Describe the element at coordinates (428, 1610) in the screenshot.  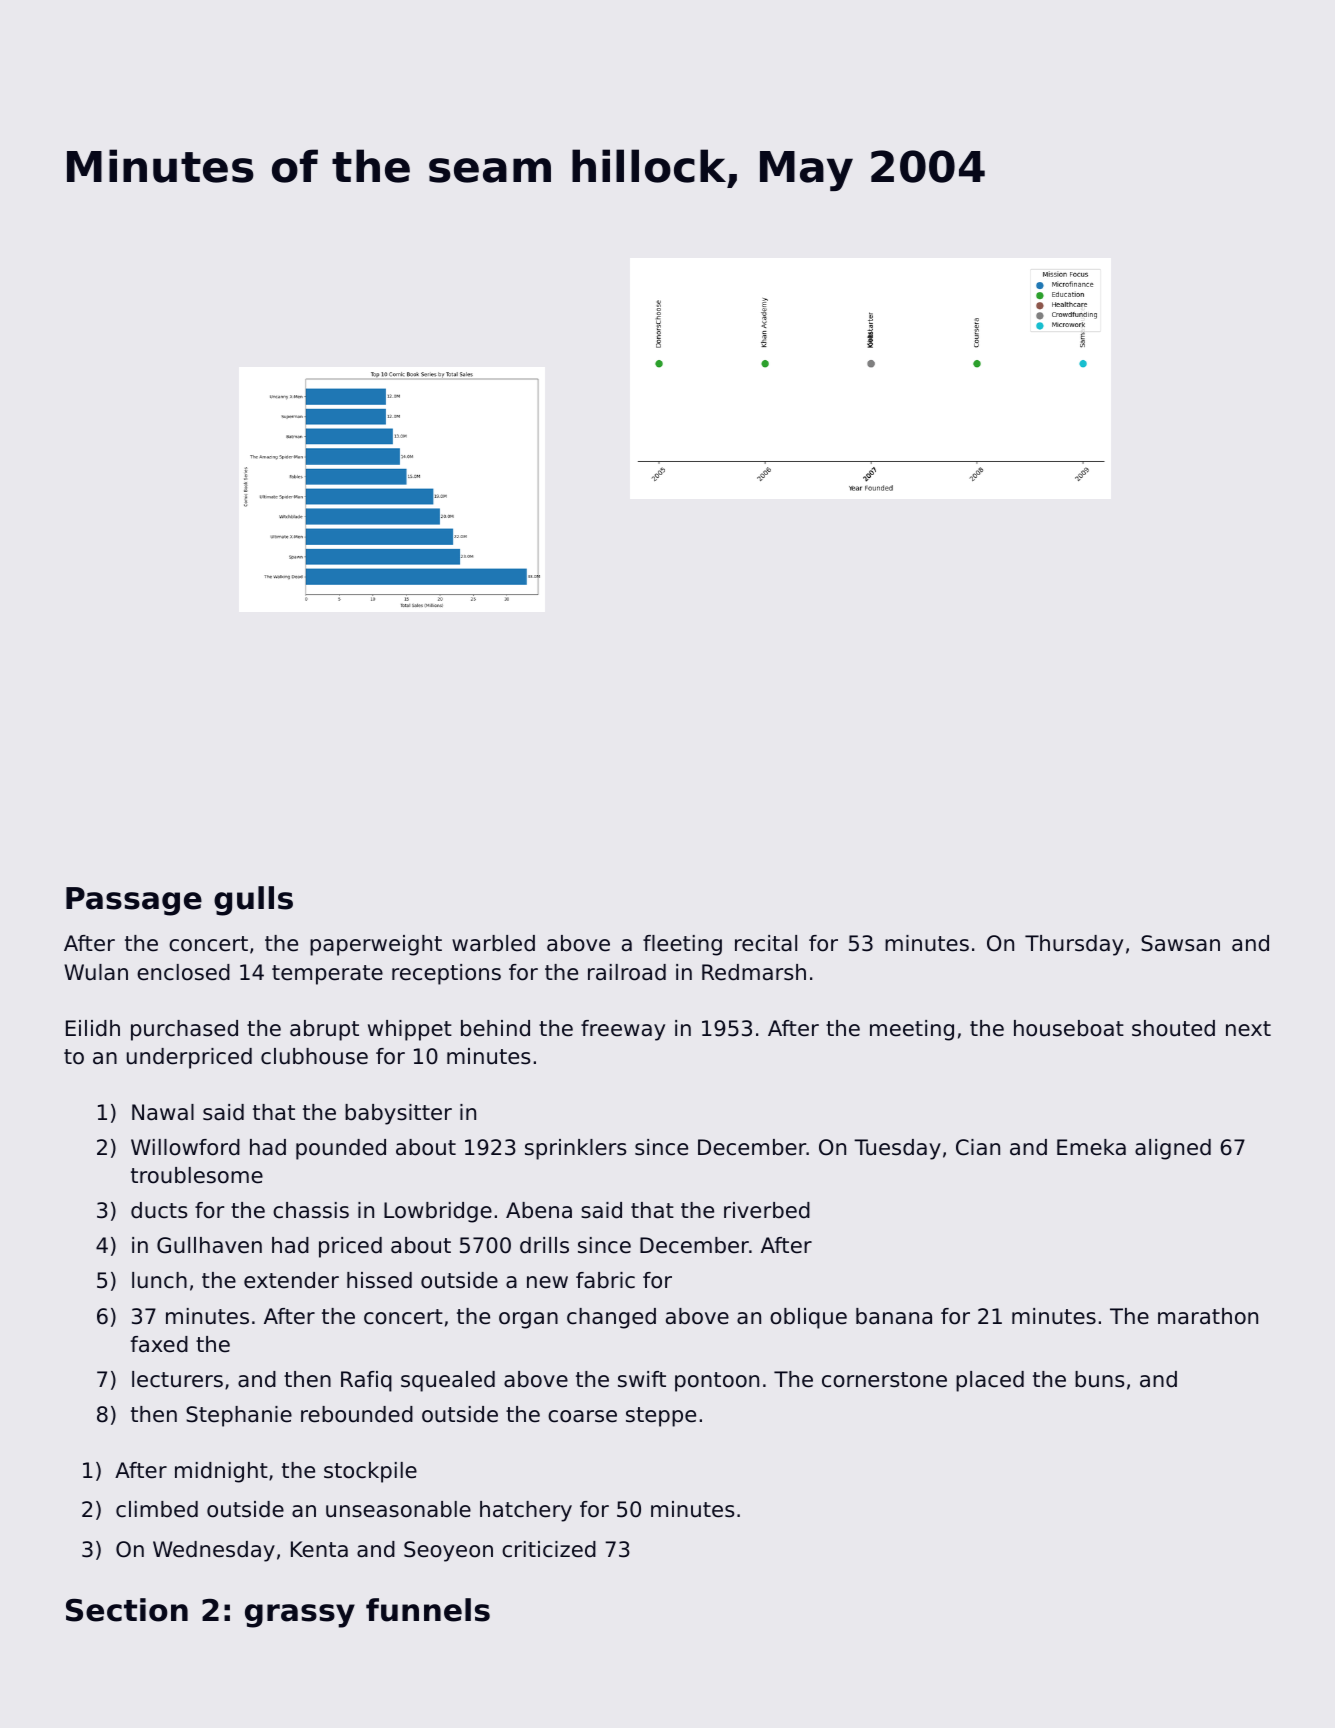
I see `funnels` at that location.
